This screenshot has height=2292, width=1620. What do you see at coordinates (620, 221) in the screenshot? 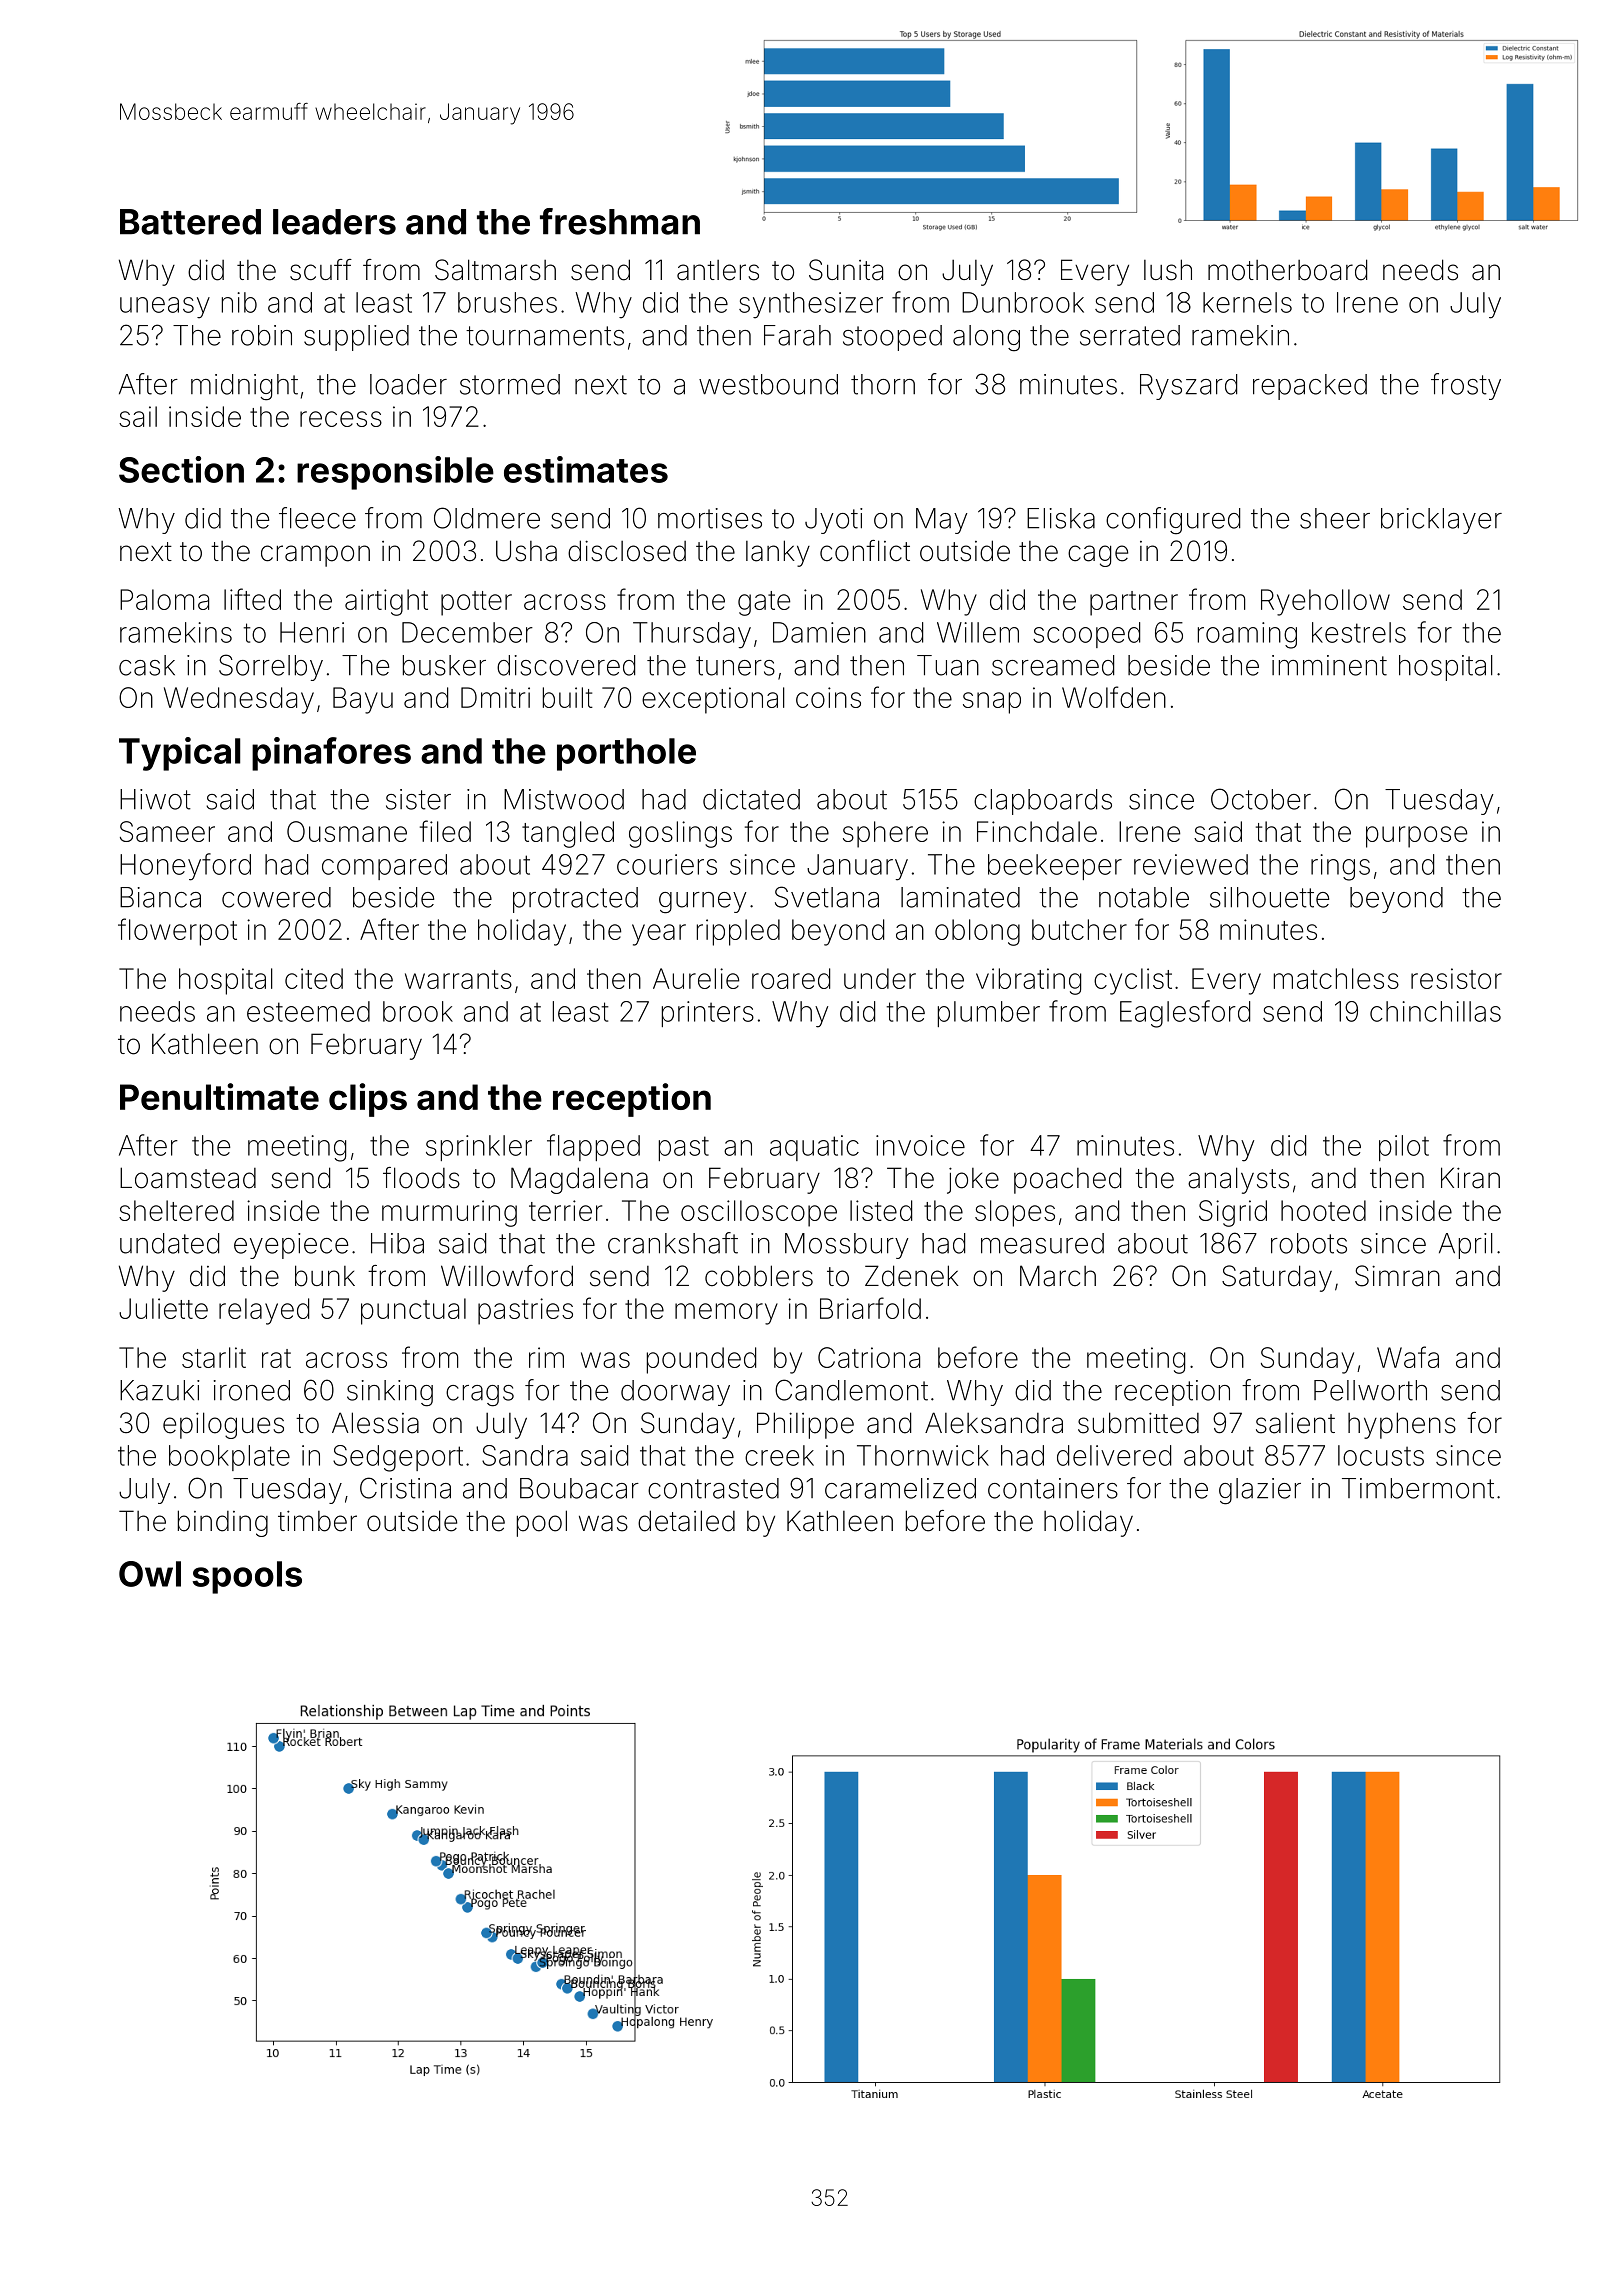
I see `freshman` at bounding box center [620, 221].
